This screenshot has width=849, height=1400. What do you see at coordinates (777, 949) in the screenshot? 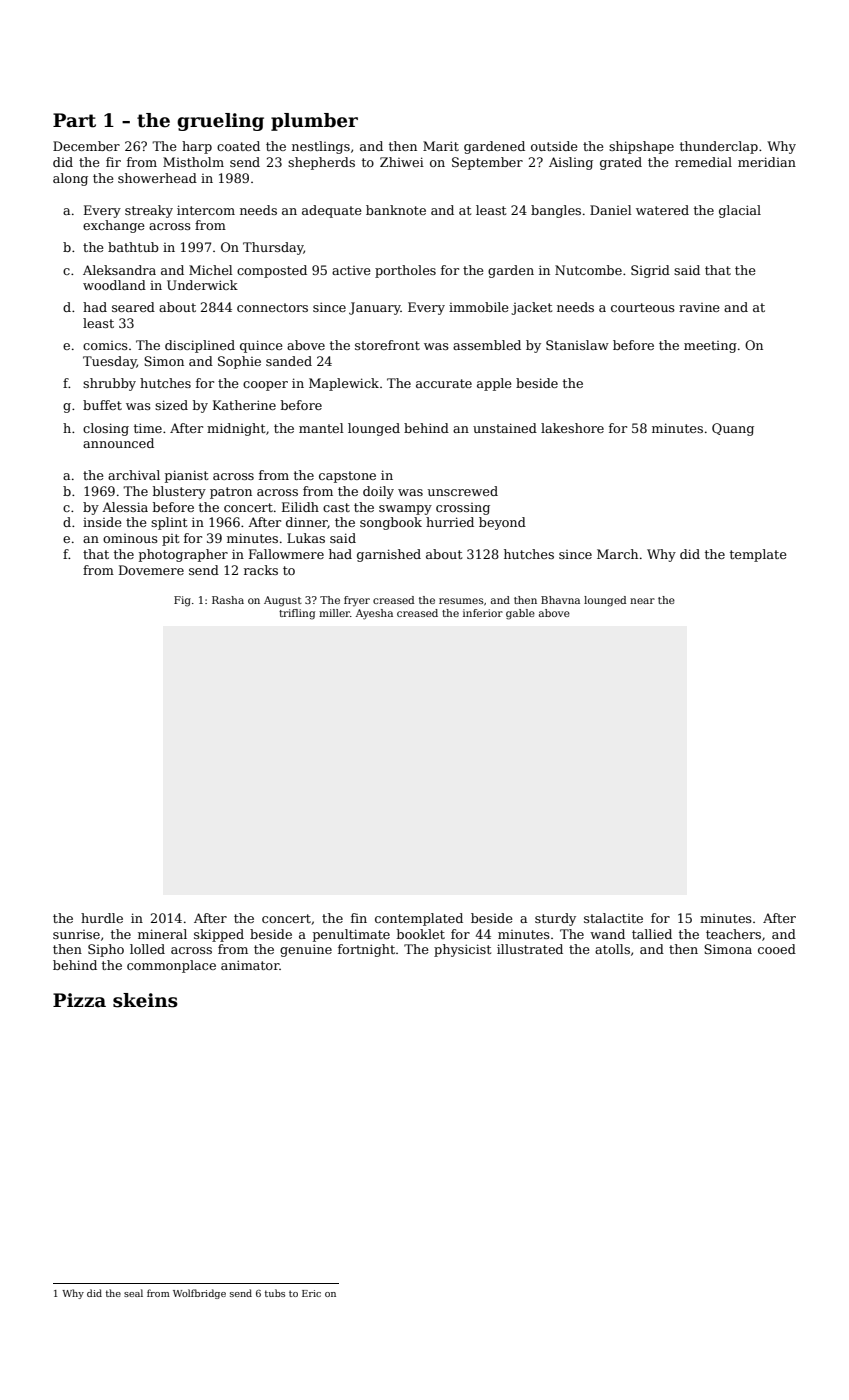
I see `cooed` at bounding box center [777, 949].
